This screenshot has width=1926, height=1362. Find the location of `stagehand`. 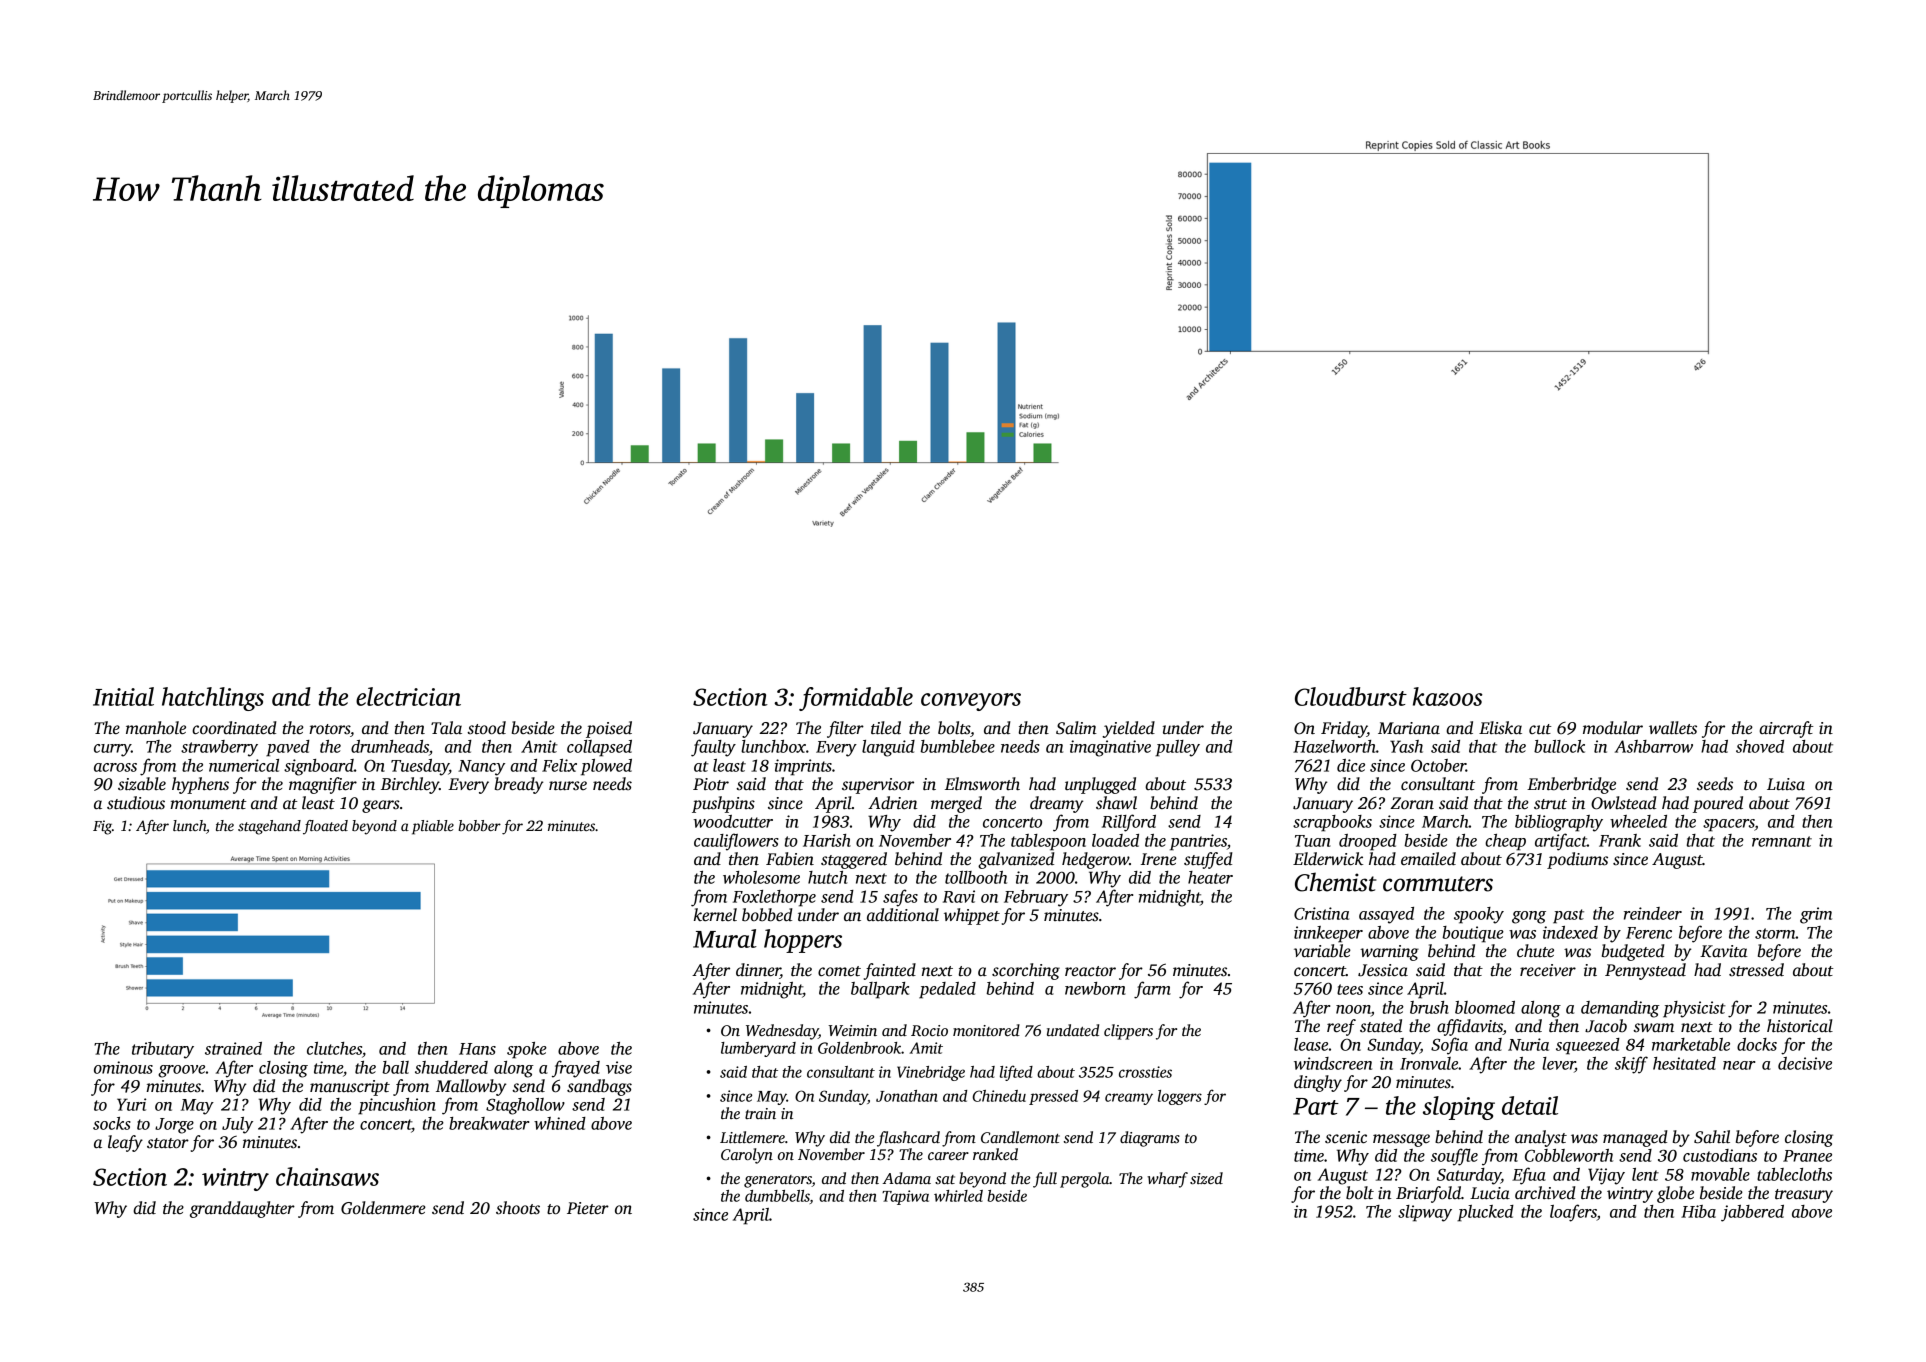

stagehand is located at coordinates (269, 827).
